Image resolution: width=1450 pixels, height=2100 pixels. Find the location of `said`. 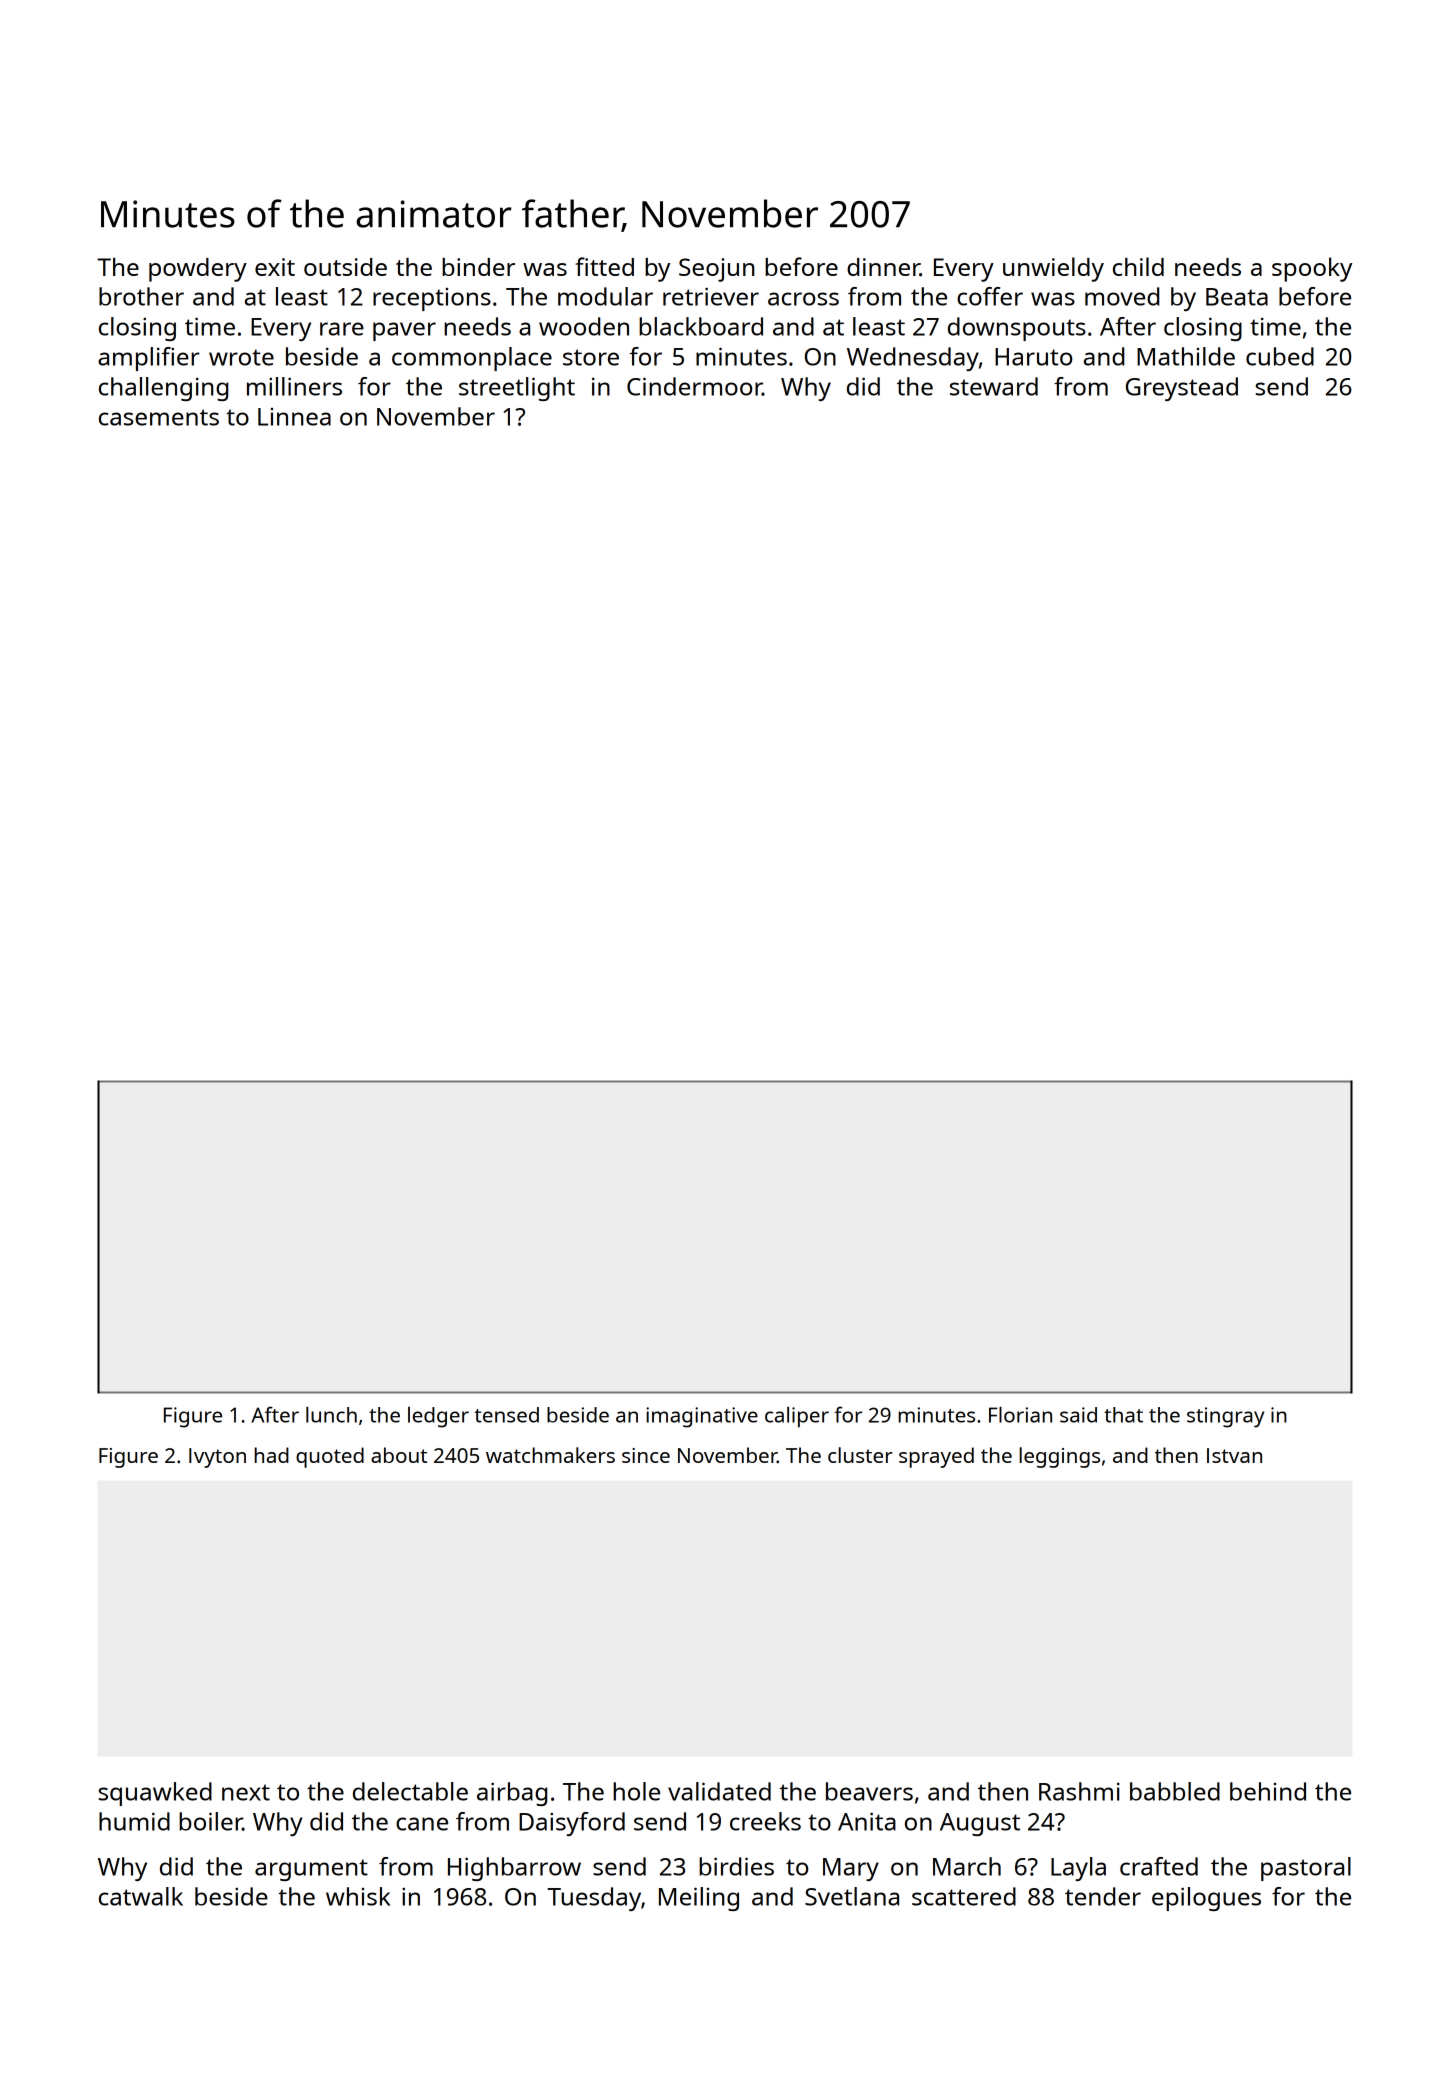

said is located at coordinates (1078, 1415).
